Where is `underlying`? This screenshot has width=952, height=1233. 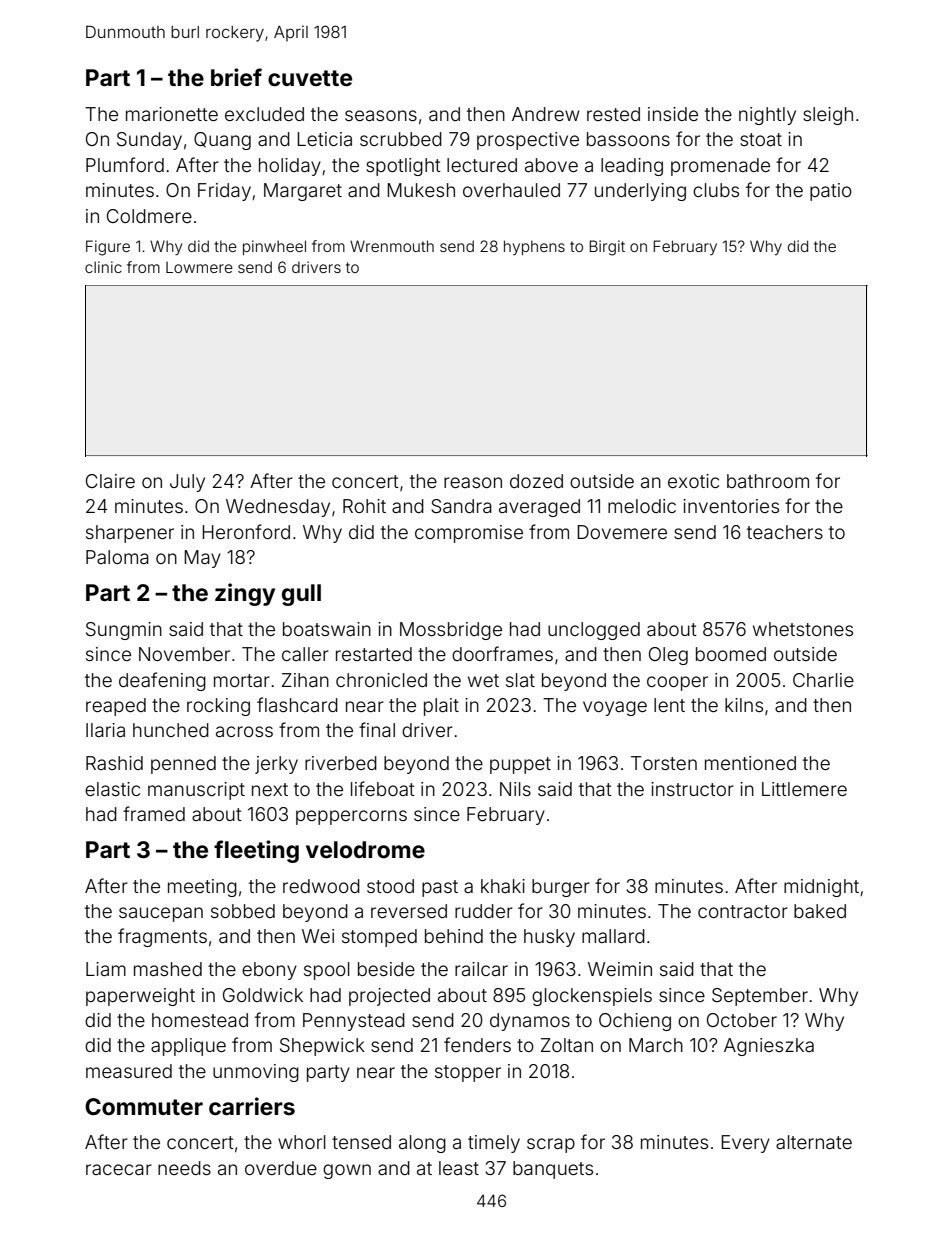 underlying is located at coordinates (640, 192).
